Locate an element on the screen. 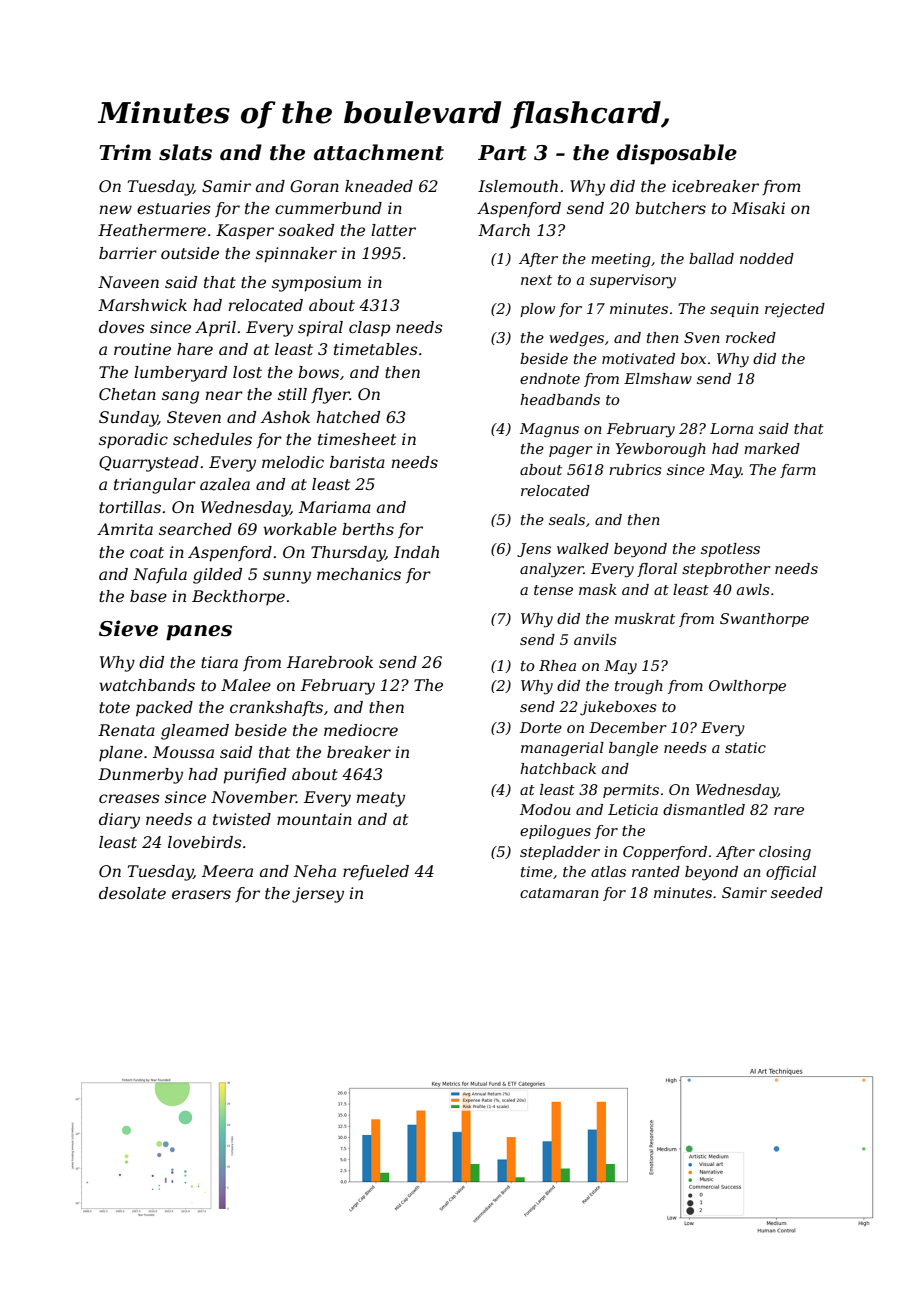  epilogues is located at coordinates (555, 832).
